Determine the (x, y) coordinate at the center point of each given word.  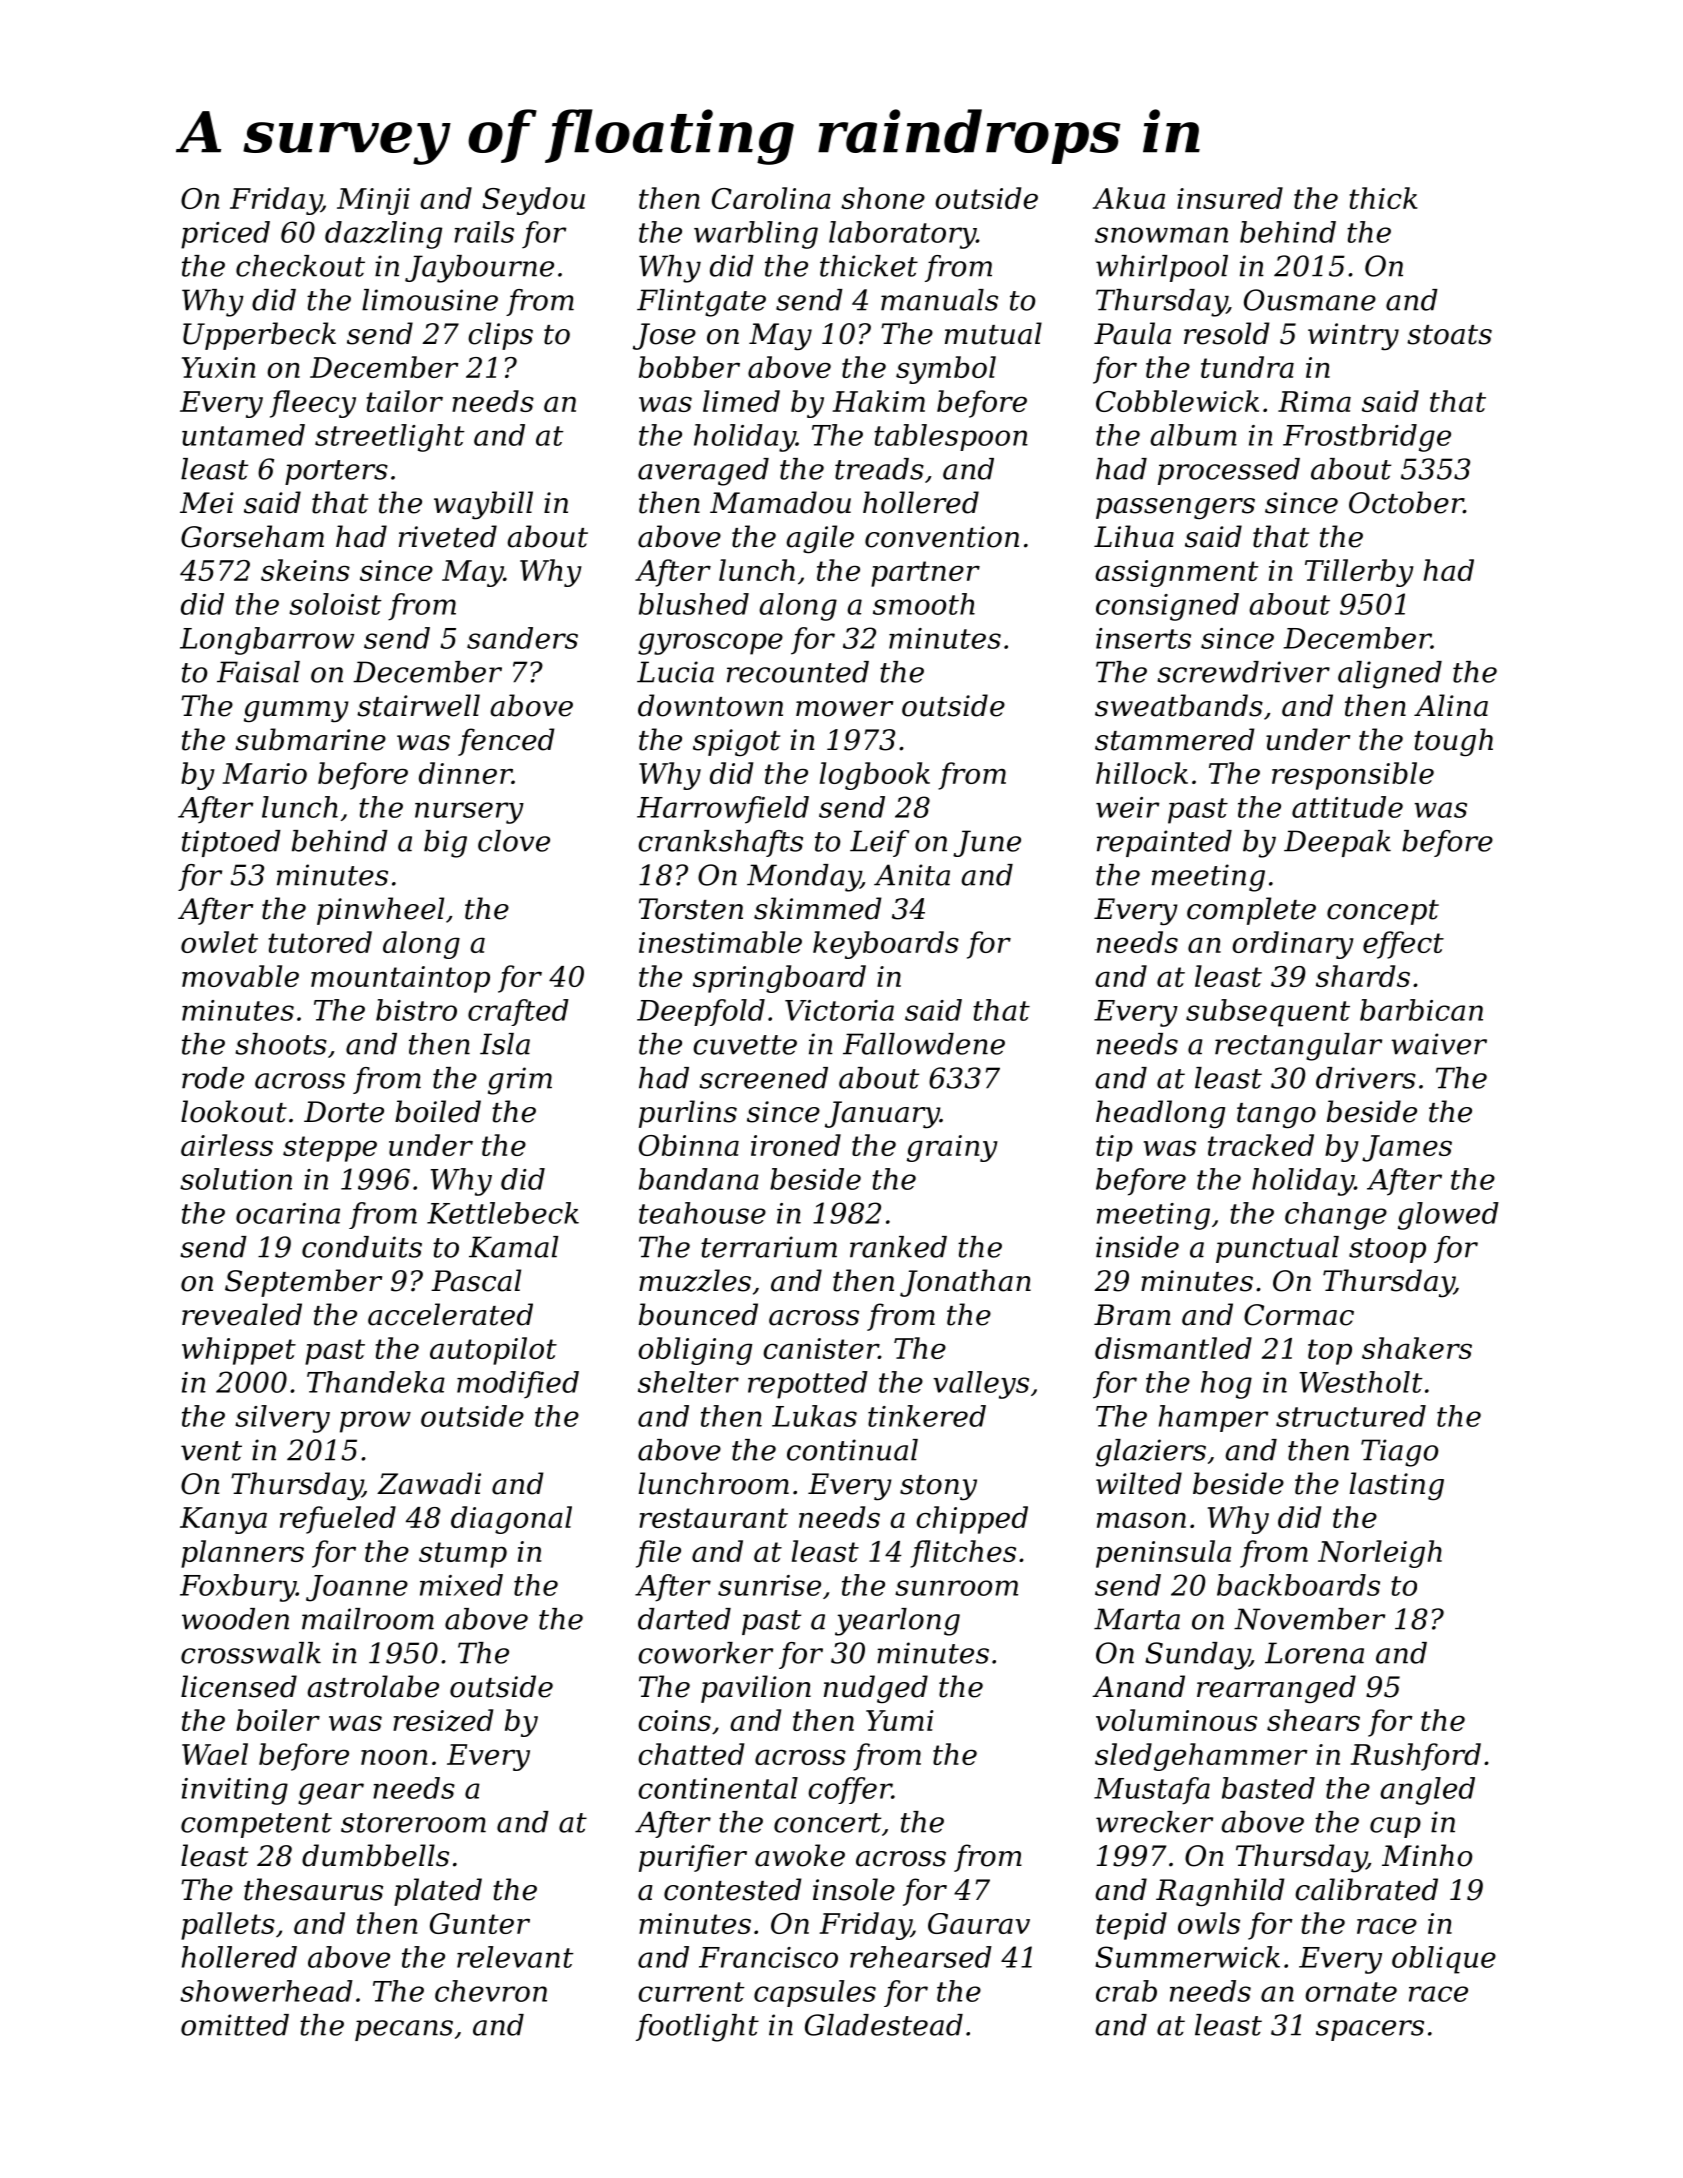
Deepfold (701, 1012)
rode (213, 1078)
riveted (448, 536)
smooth (924, 604)
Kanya (223, 1520)
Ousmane (1310, 300)
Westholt (1361, 1382)
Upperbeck (259, 336)
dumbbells (375, 1855)
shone (883, 198)
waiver (1439, 1044)
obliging (695, 1351)
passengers (1175, 508)
